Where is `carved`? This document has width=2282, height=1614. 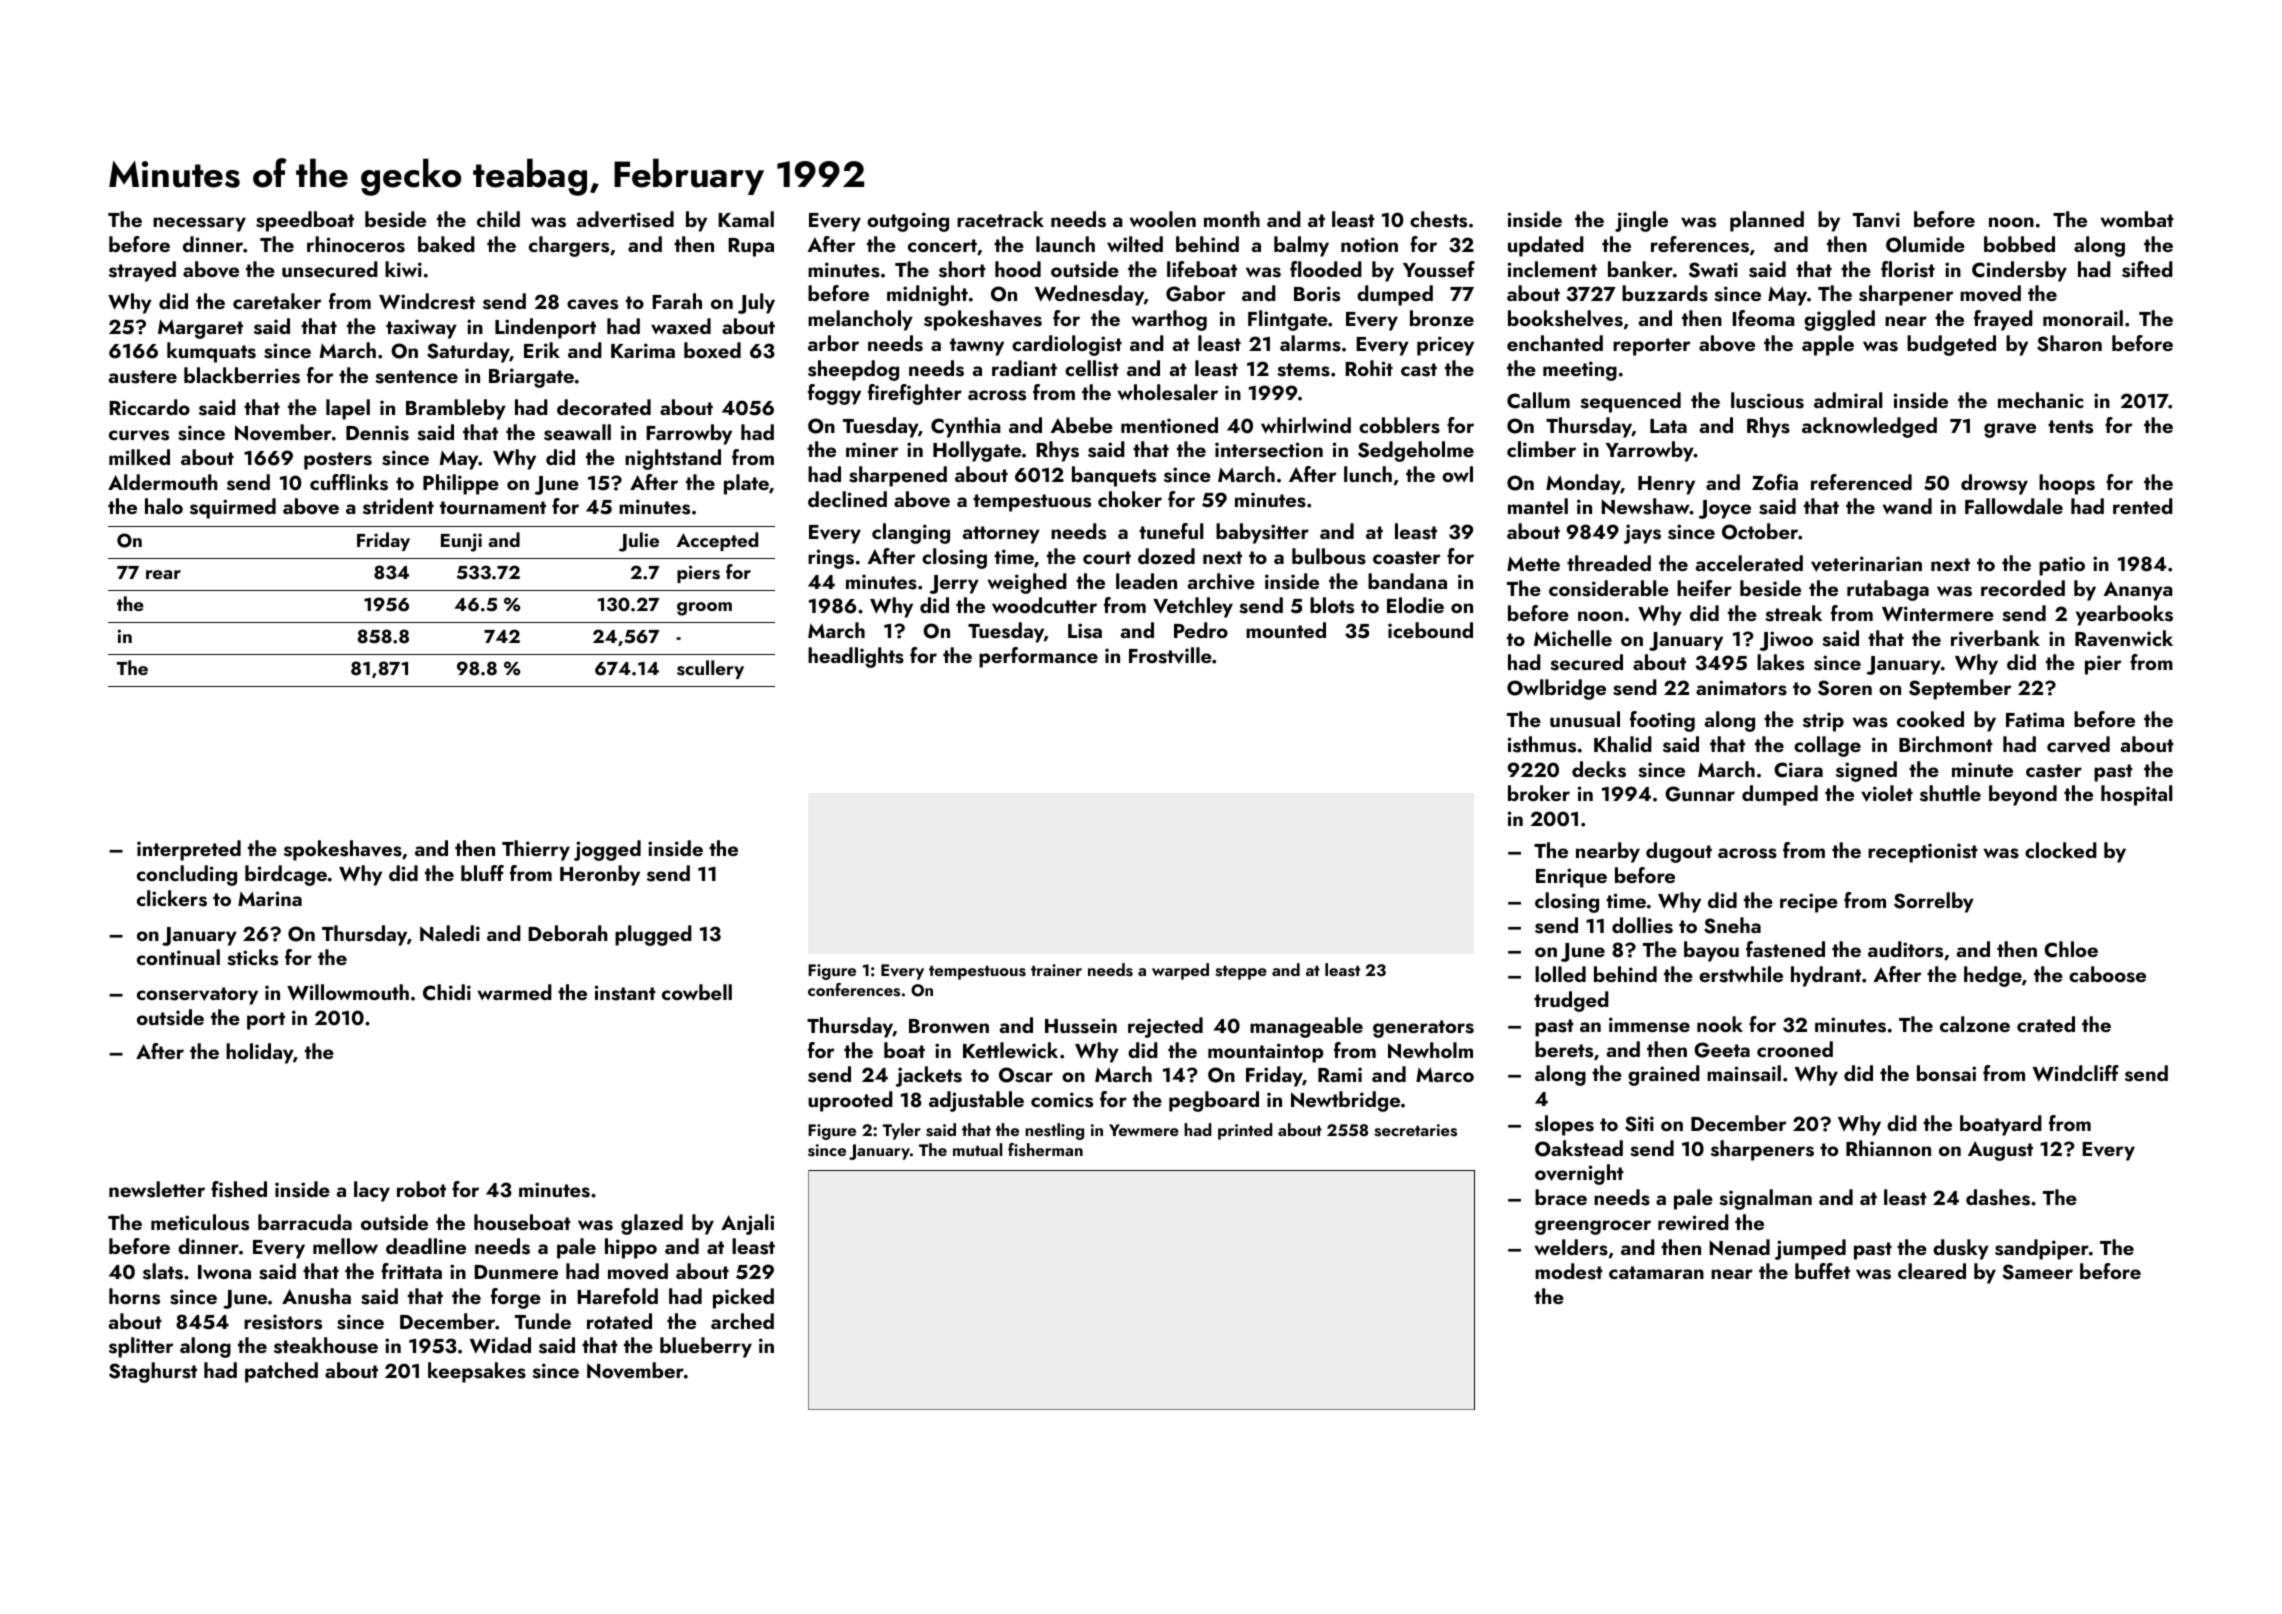
carved is located at coordinates (2078, 744).
